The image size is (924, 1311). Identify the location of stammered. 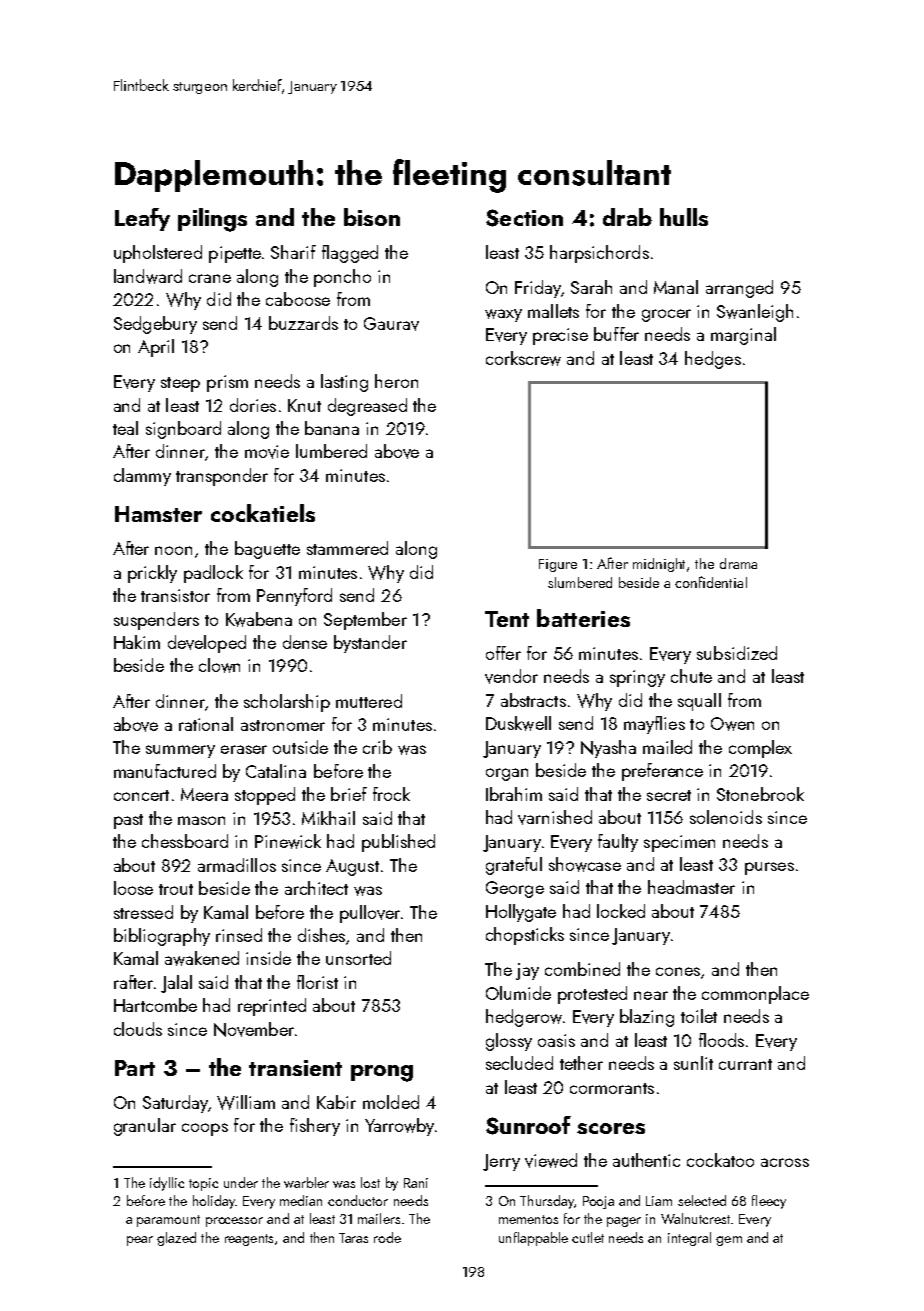
(347, 548).
